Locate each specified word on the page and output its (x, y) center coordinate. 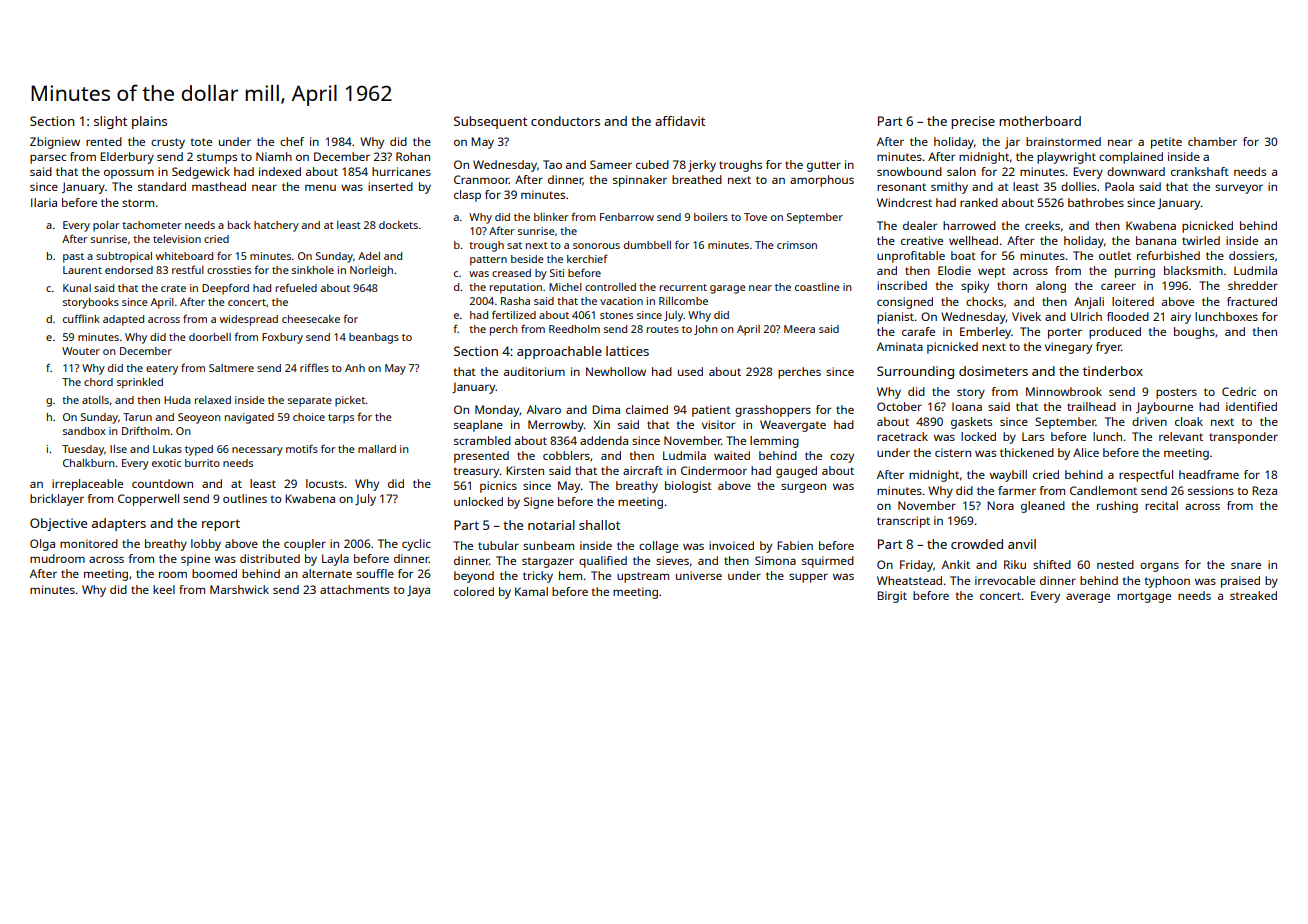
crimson (797, 245)
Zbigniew (55, 143)
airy (1181, 318)
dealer (920, 225)
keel (164, 589)
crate (173, 288)
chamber (1212, 141)
